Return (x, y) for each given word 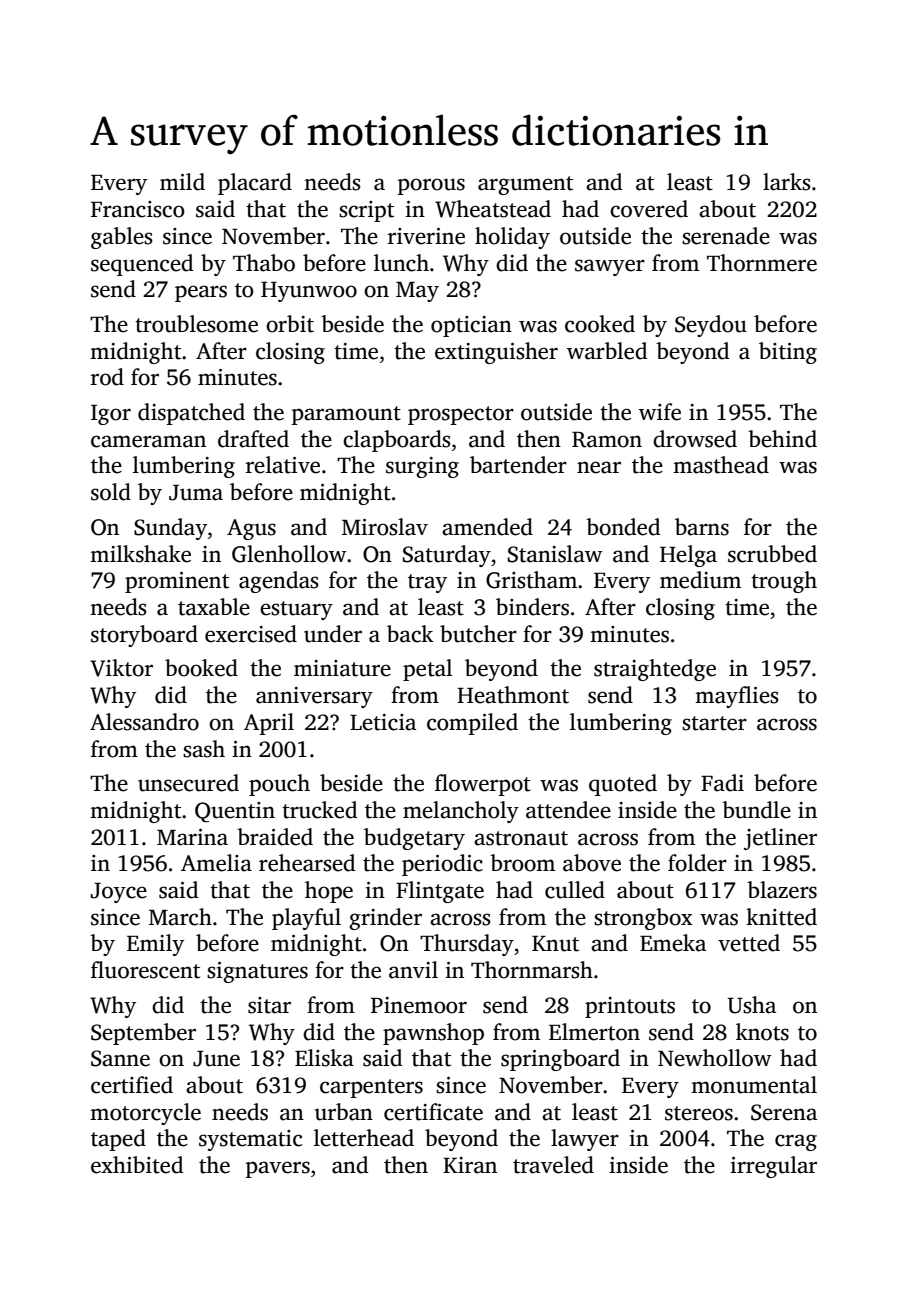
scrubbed (772, 554)
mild (182, 182)
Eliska (324, 1058)
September (143, 1034)
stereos (699, 1113)
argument (525, 185)
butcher (478, 634)
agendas (279, 582)
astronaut (521, 838)
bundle (756, 810)
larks (787, 182)
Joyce (119, 893)
